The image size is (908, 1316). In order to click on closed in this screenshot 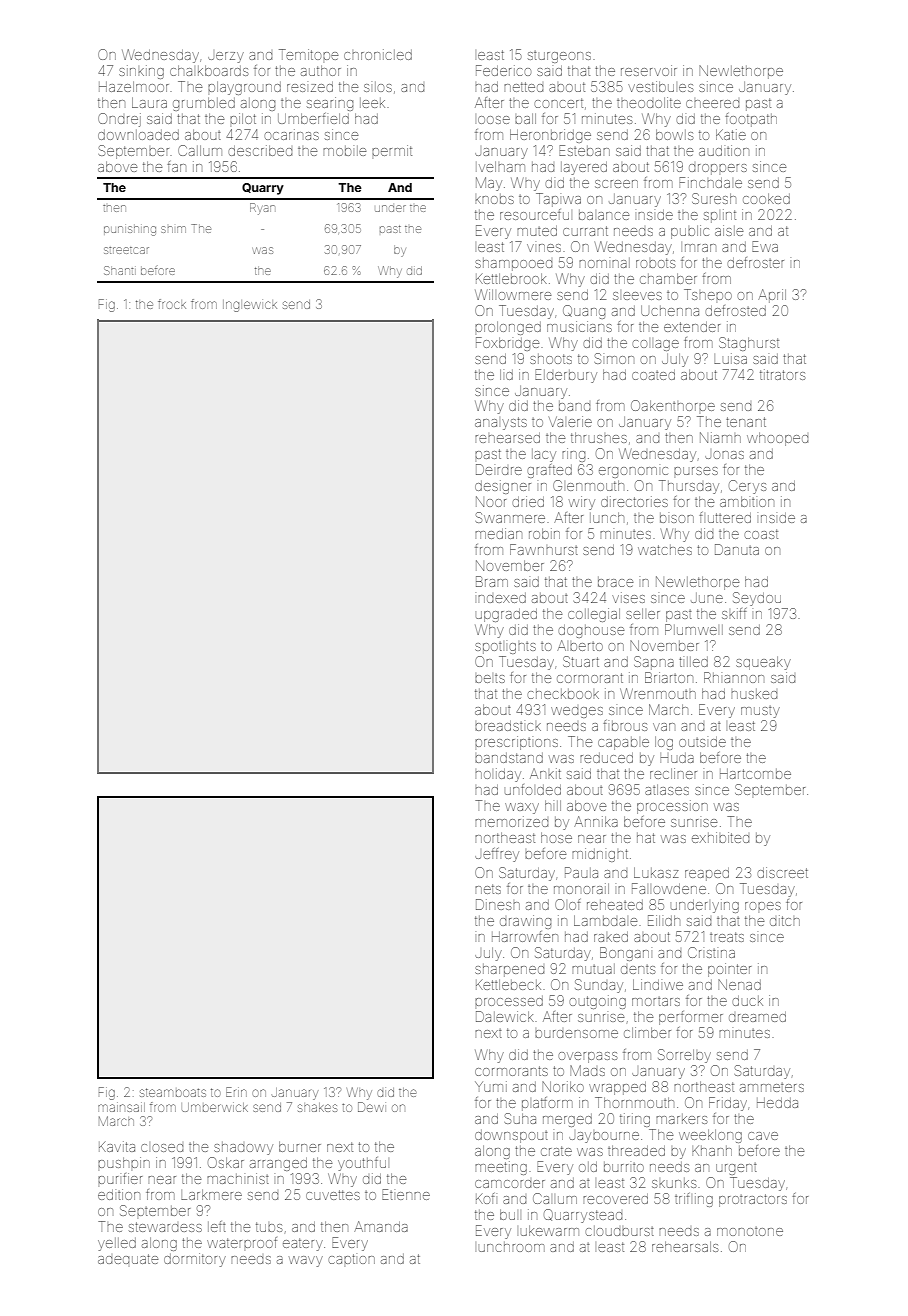, I will do `click(162, 1148)`.
